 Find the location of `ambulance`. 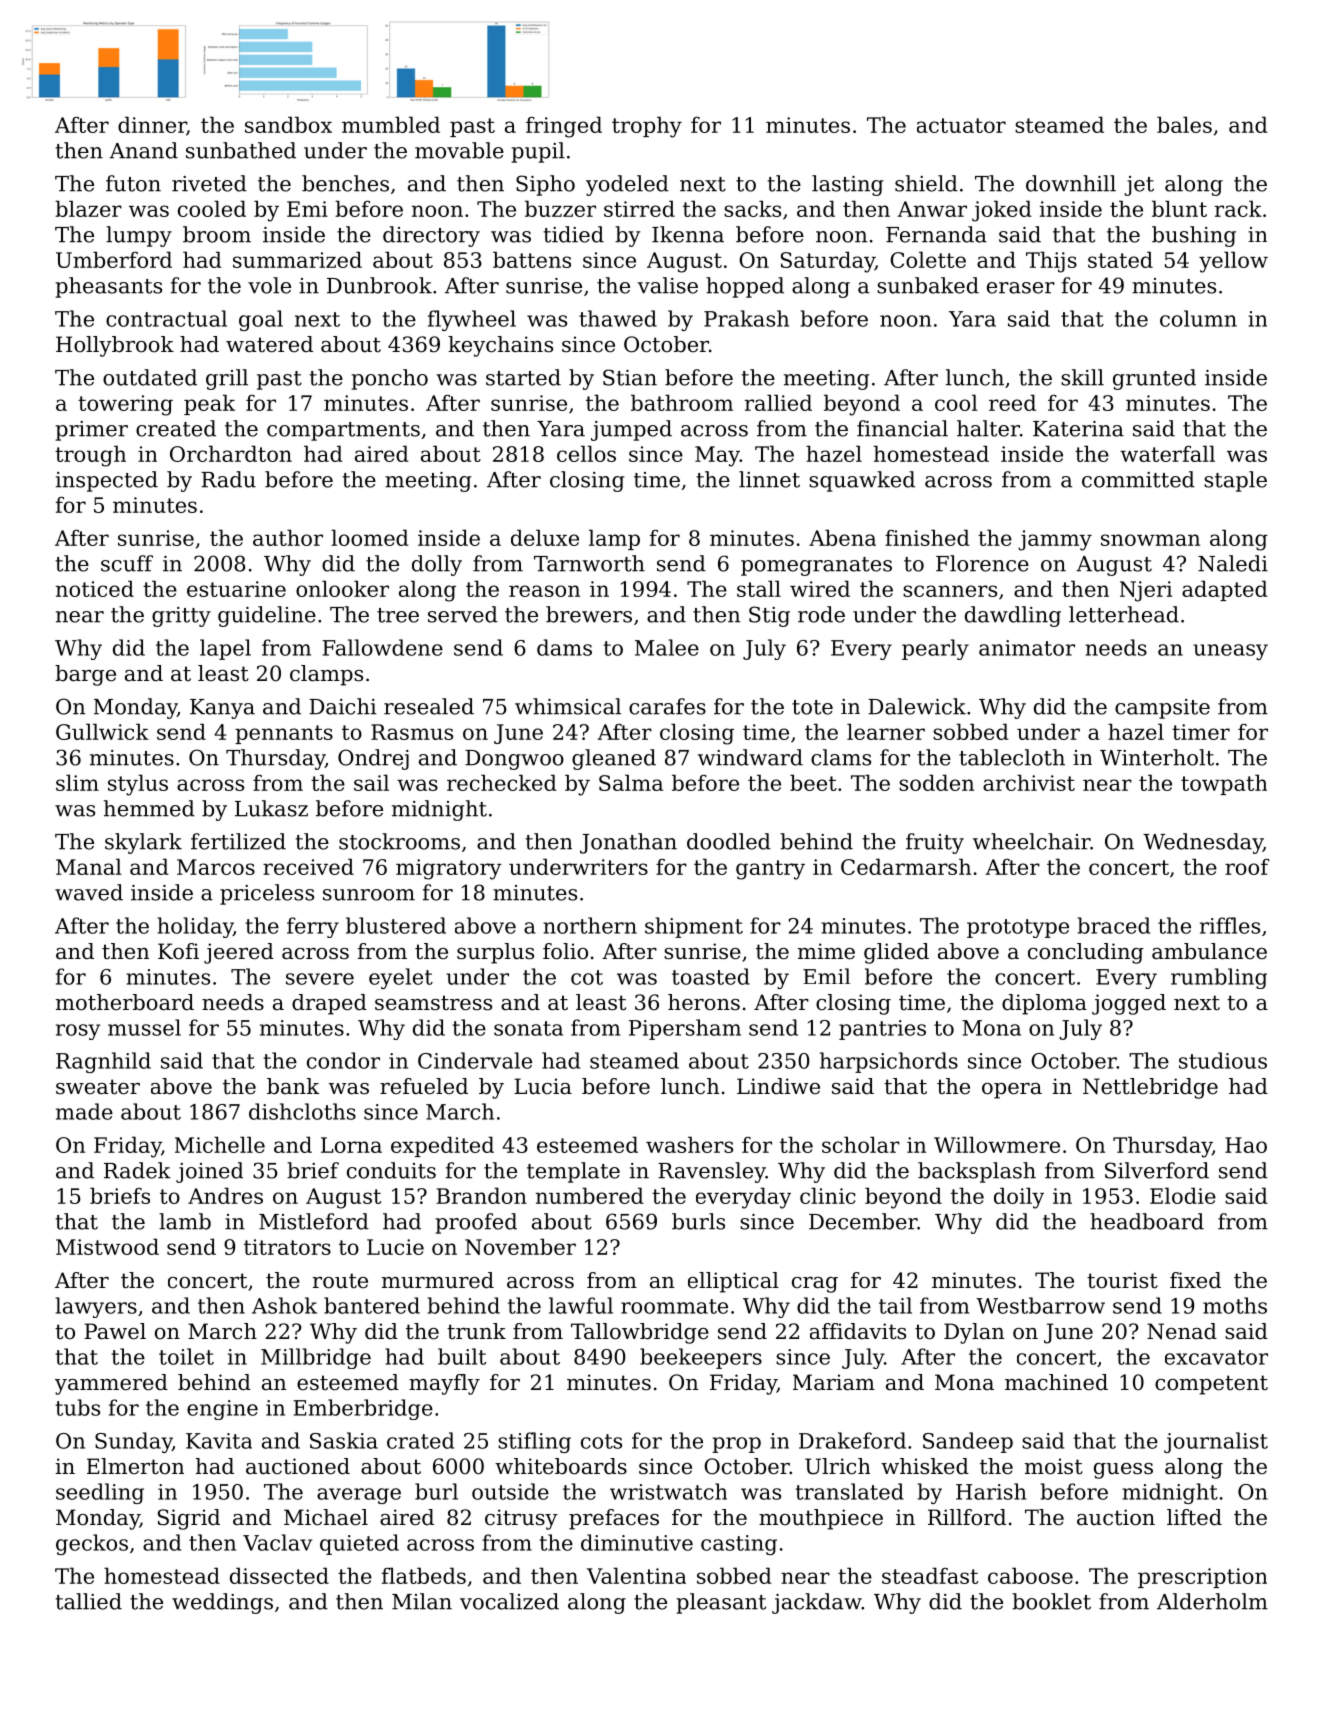

ambulance is located at coordinates (1209, 951).
